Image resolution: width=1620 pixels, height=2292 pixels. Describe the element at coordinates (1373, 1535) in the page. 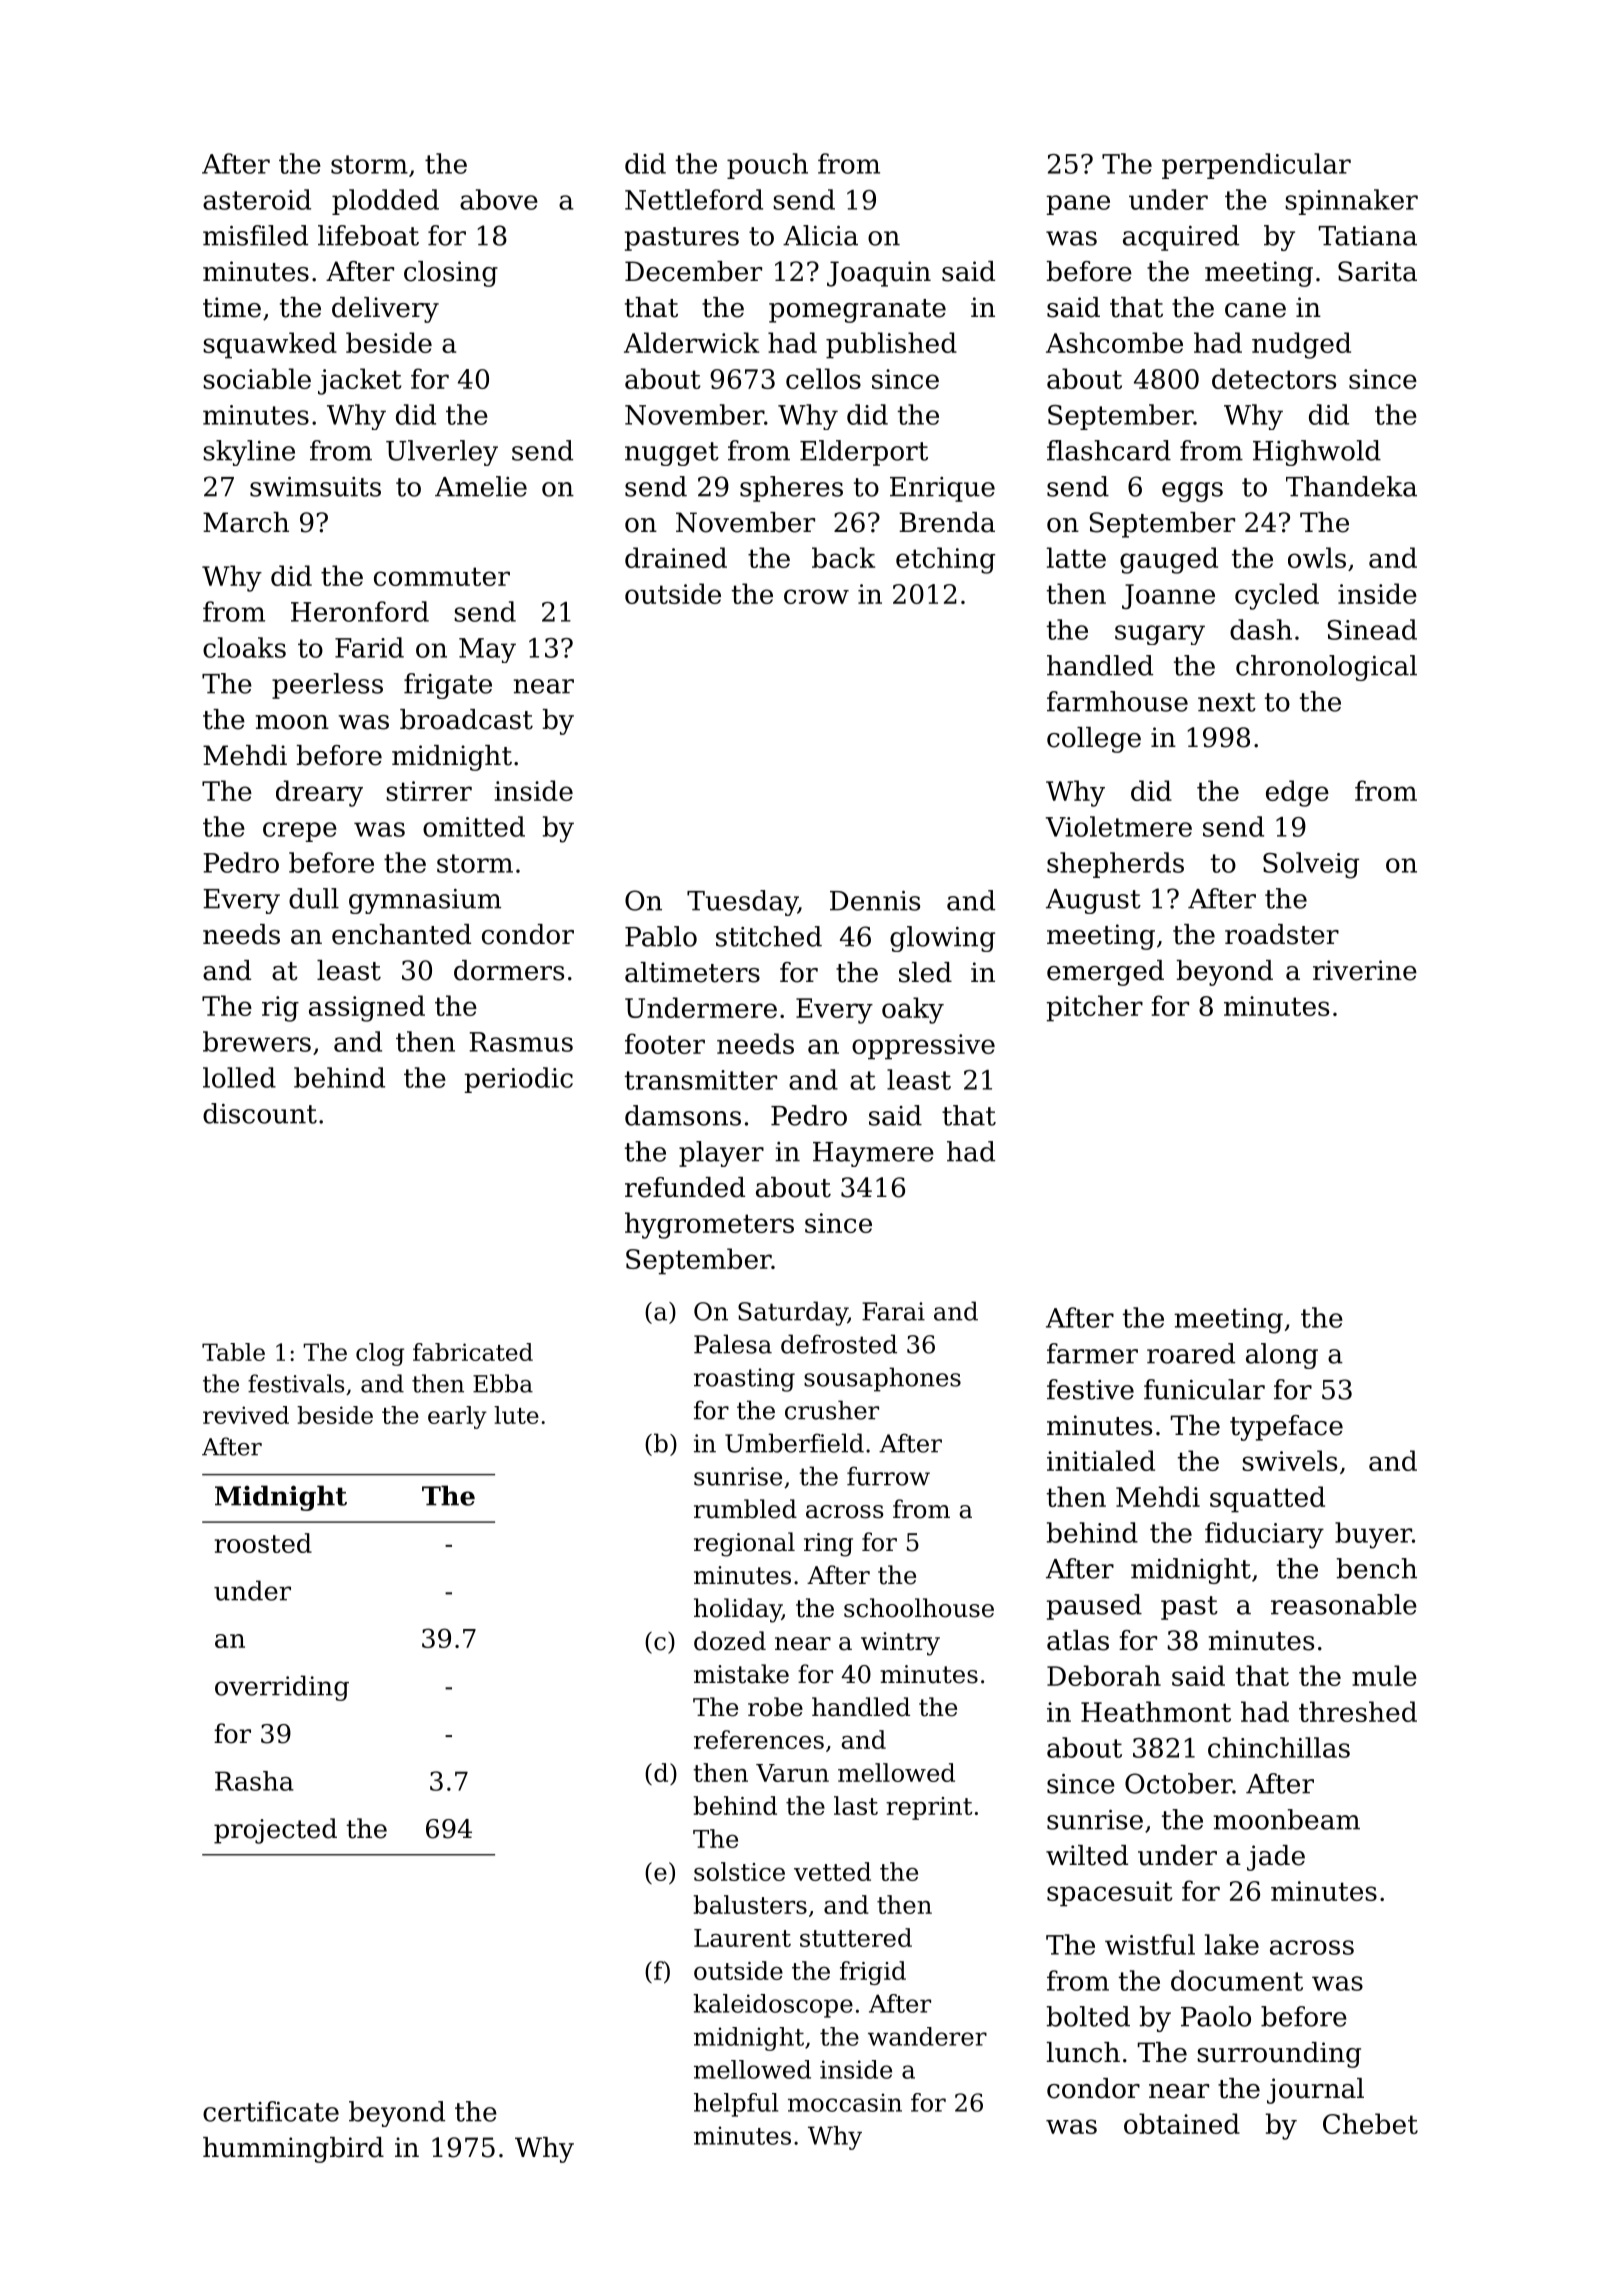

I see `buyer` at that location.
